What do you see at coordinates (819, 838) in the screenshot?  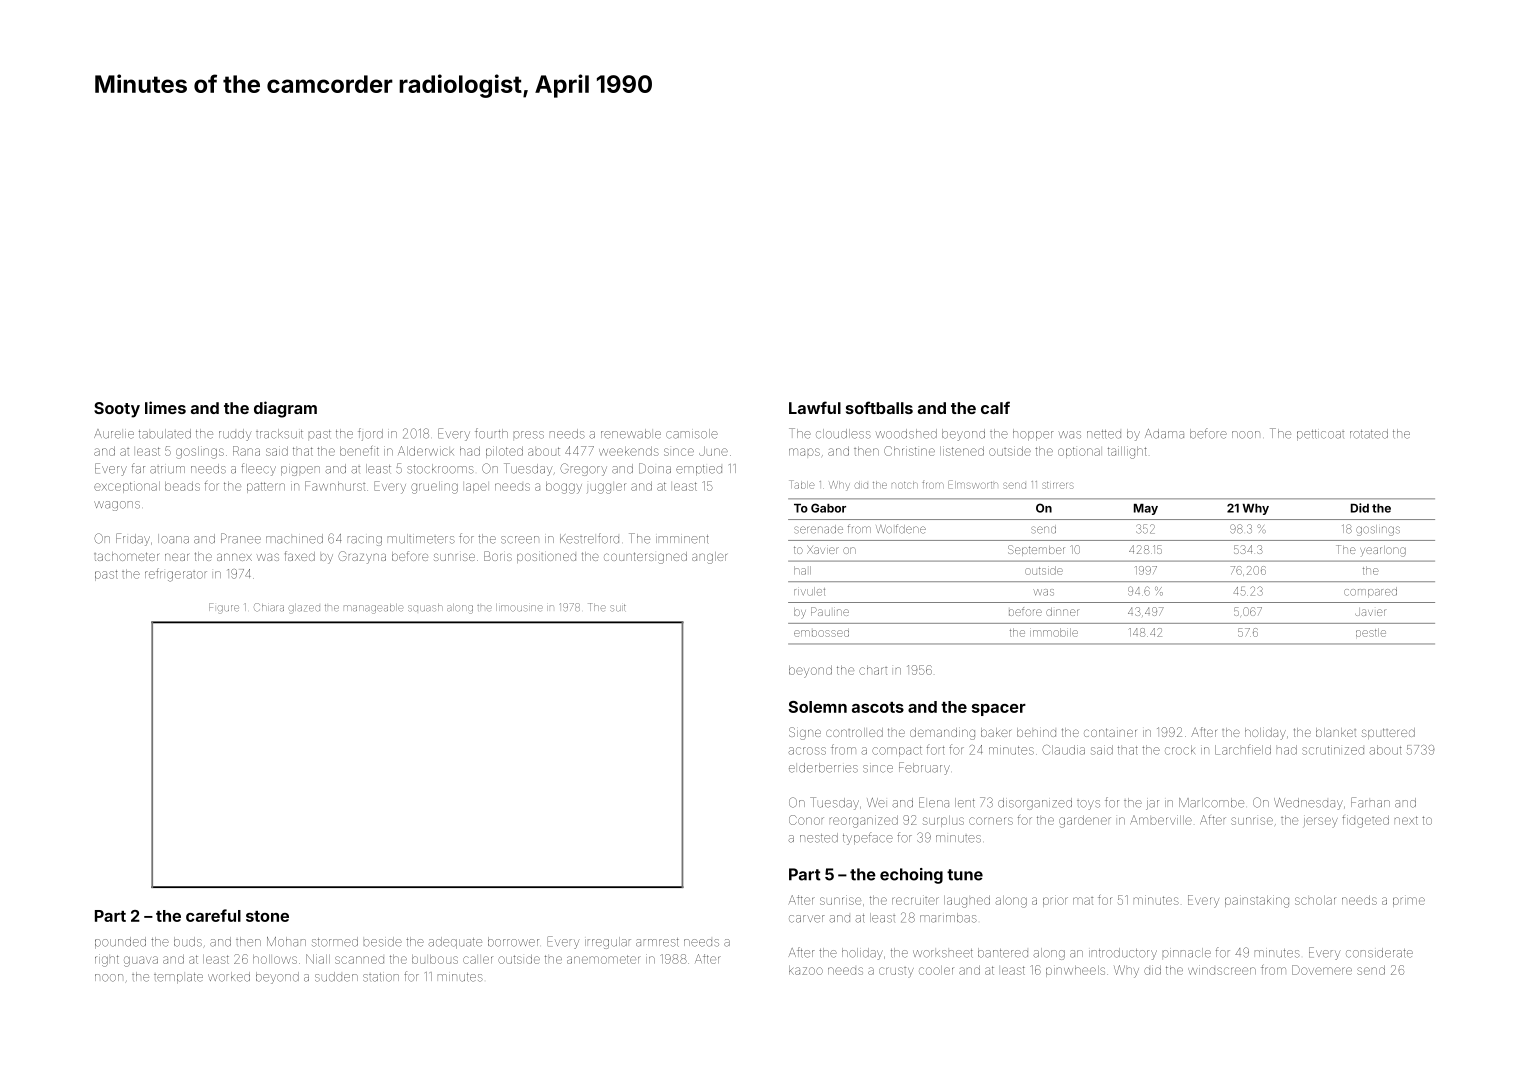 I see `nested` at bounding box center [819, 838].
